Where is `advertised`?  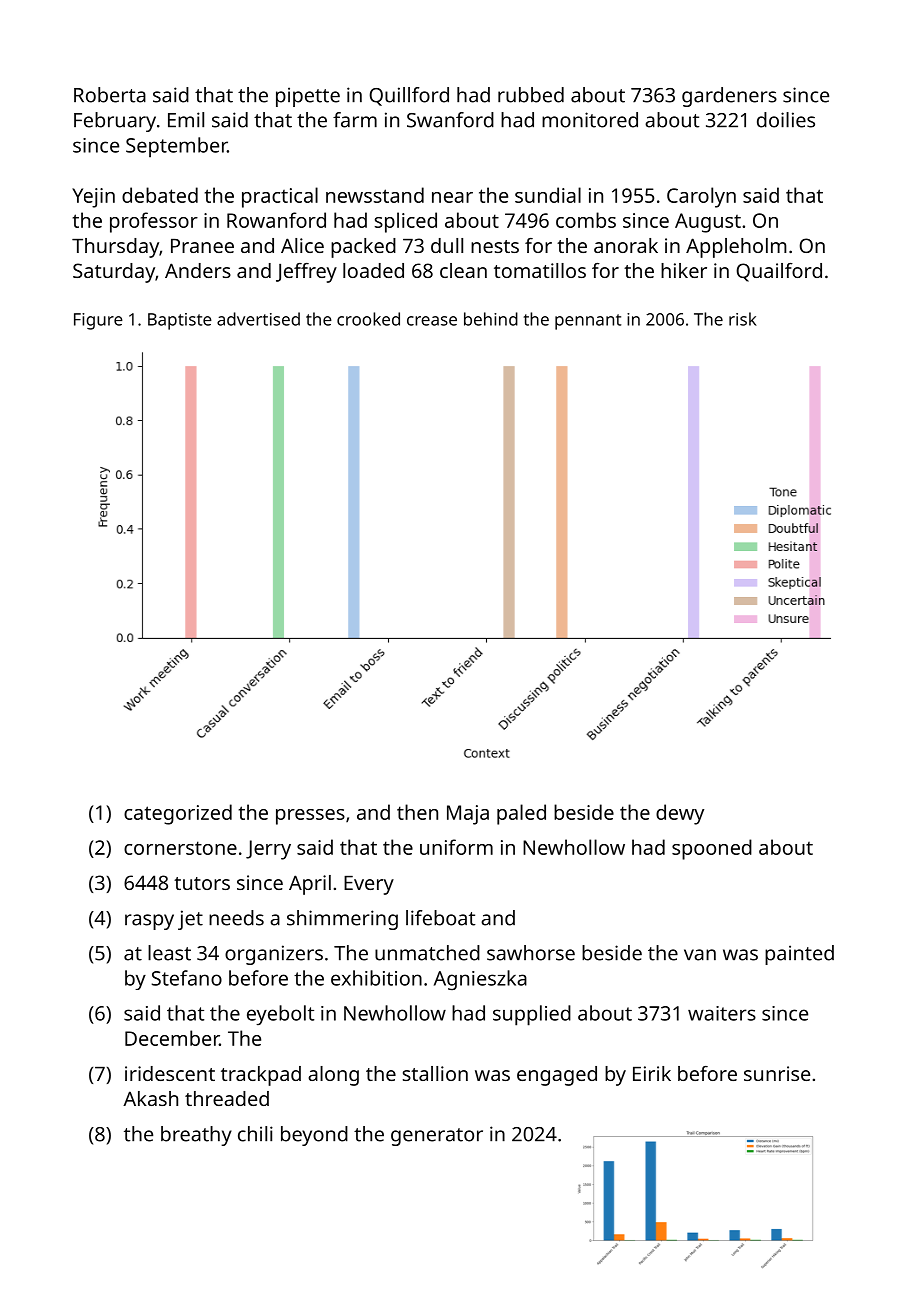 advertised is located at coordinates (258, 319).
